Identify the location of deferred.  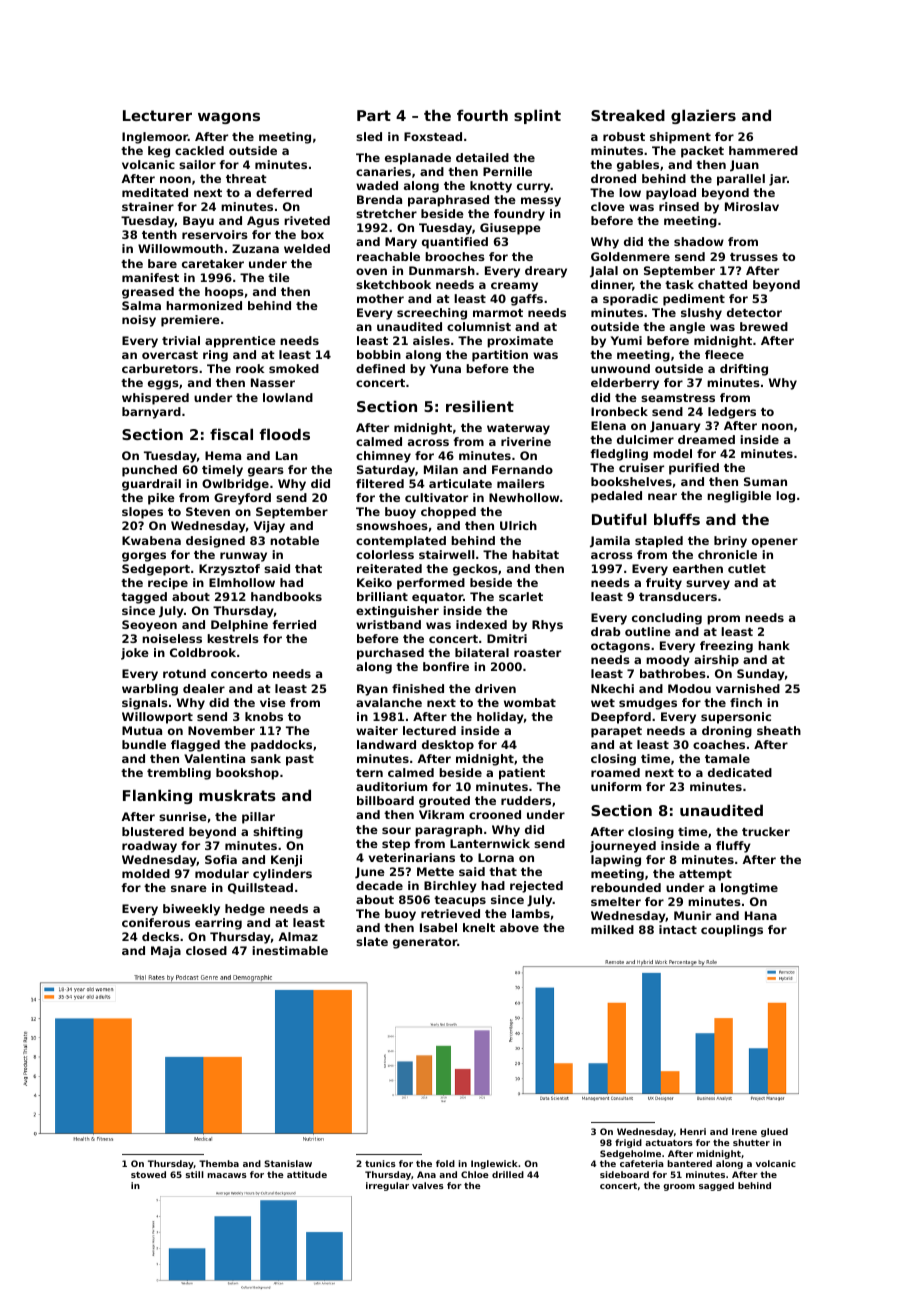
(284, 192).
